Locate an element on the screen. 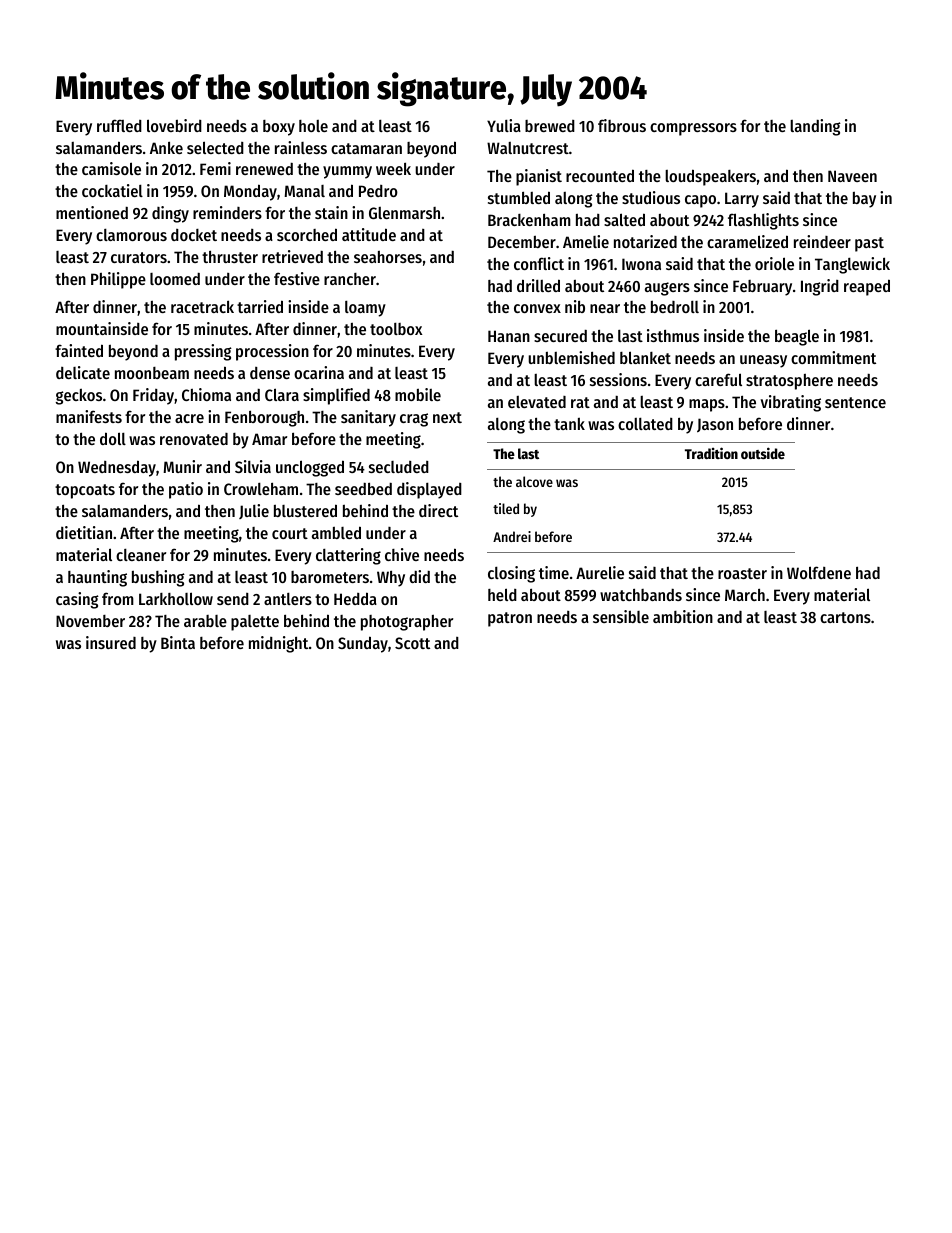 This screenshot has width=952, height=1233. curators is located at coordinates (139, 257).
